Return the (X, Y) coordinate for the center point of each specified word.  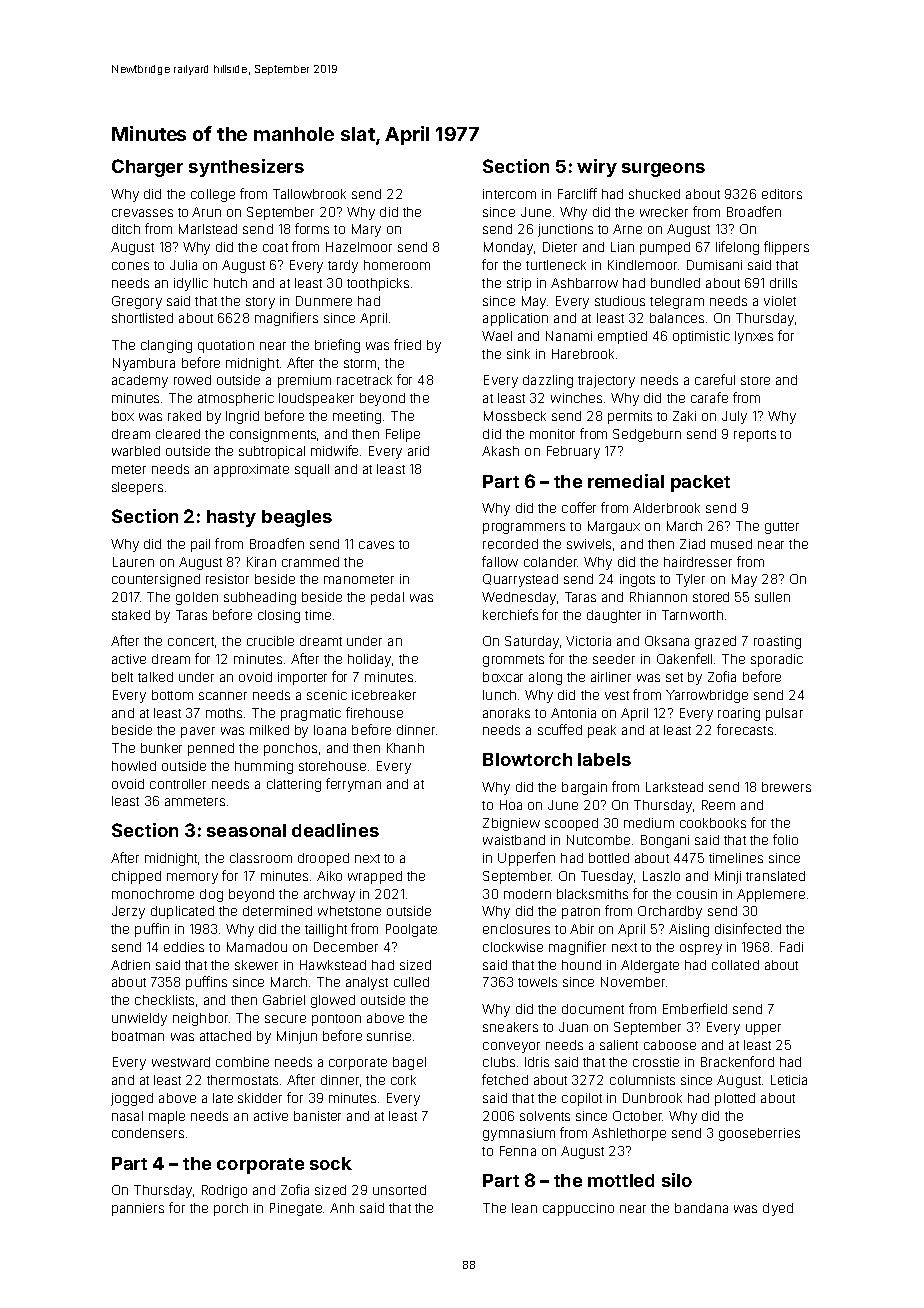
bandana (701, 1208)
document (593, 1009)
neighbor (200, 1019)
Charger (147, 168)
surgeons (663, 170)
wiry (597, 168)
